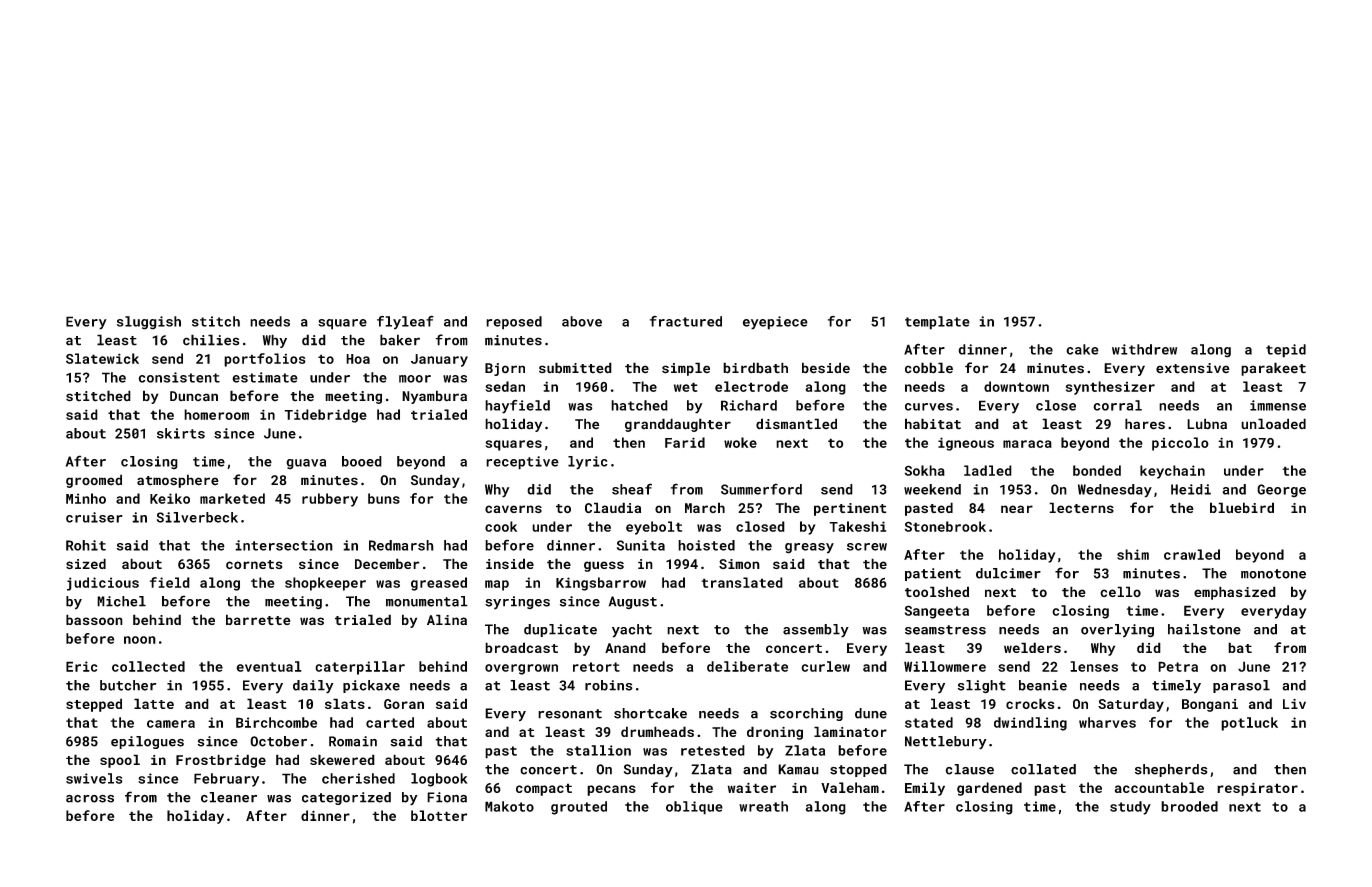 This screenshot has width=1372, height=887. I want to click on George, so click(1281, 491).
